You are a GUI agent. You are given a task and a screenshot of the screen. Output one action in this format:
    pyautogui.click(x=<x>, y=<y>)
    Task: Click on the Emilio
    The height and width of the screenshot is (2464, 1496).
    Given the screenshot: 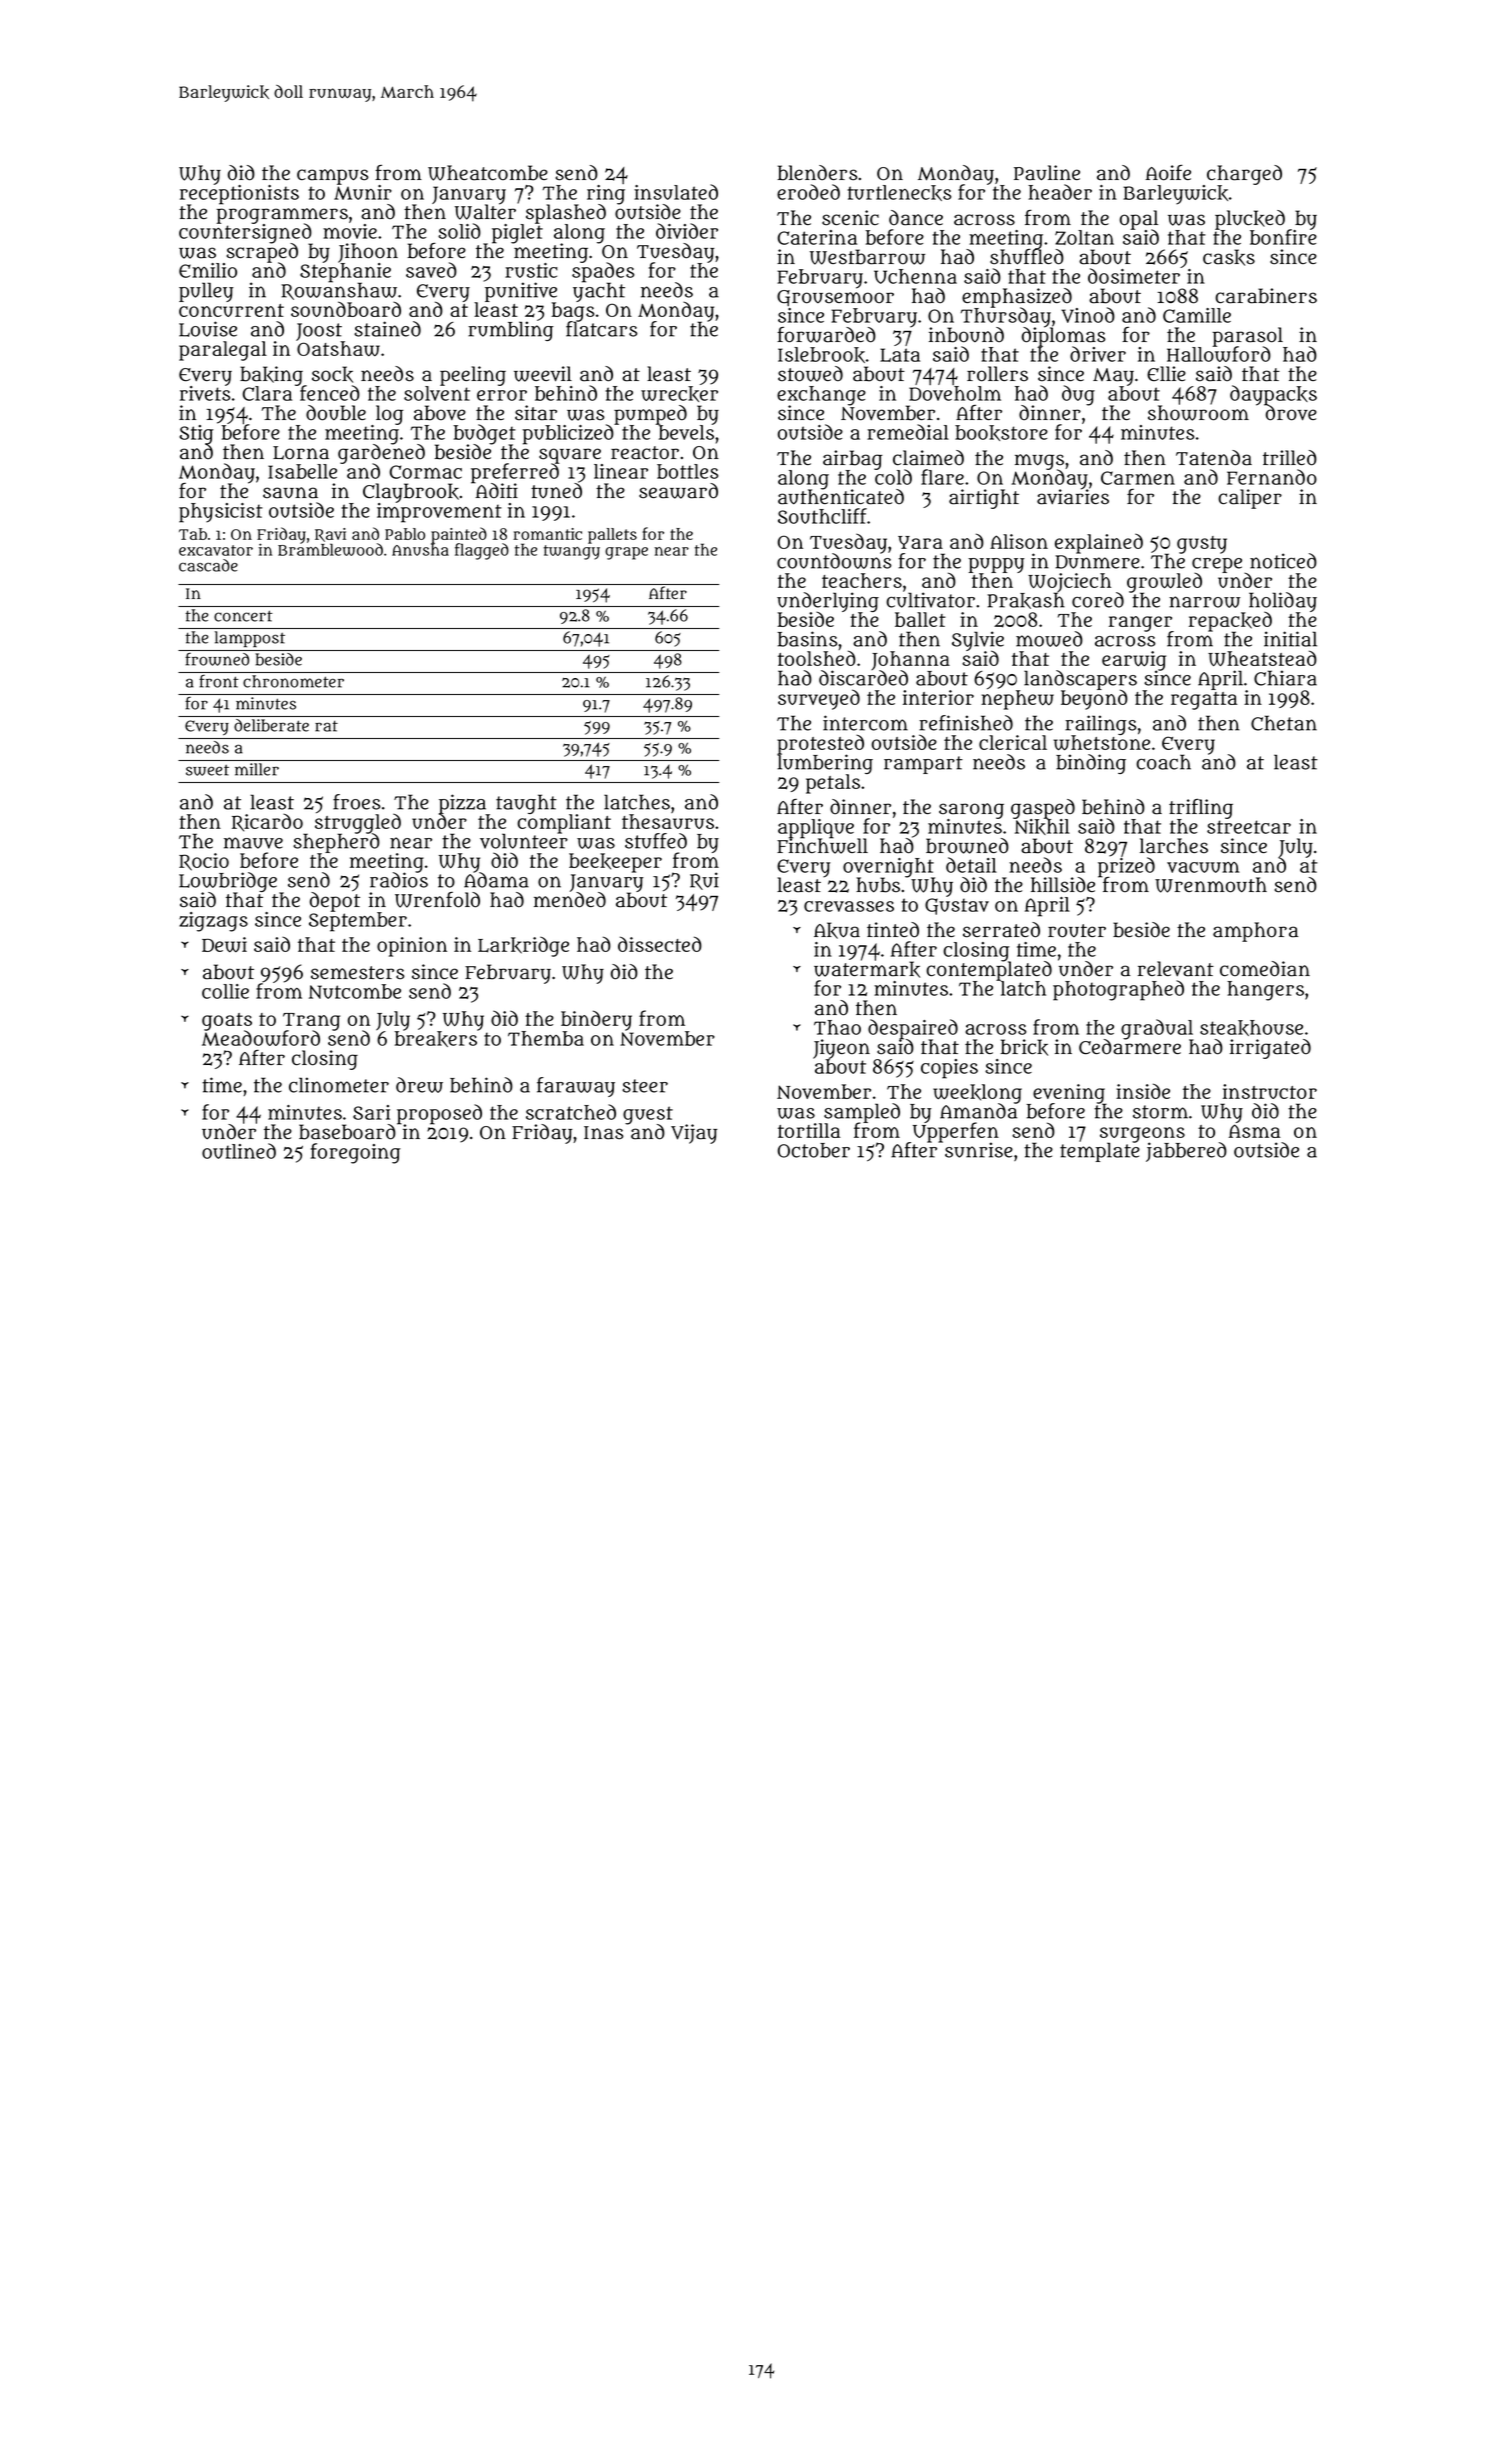 What is the action you would take?
    pyautogui.click(x=208, y=270)
